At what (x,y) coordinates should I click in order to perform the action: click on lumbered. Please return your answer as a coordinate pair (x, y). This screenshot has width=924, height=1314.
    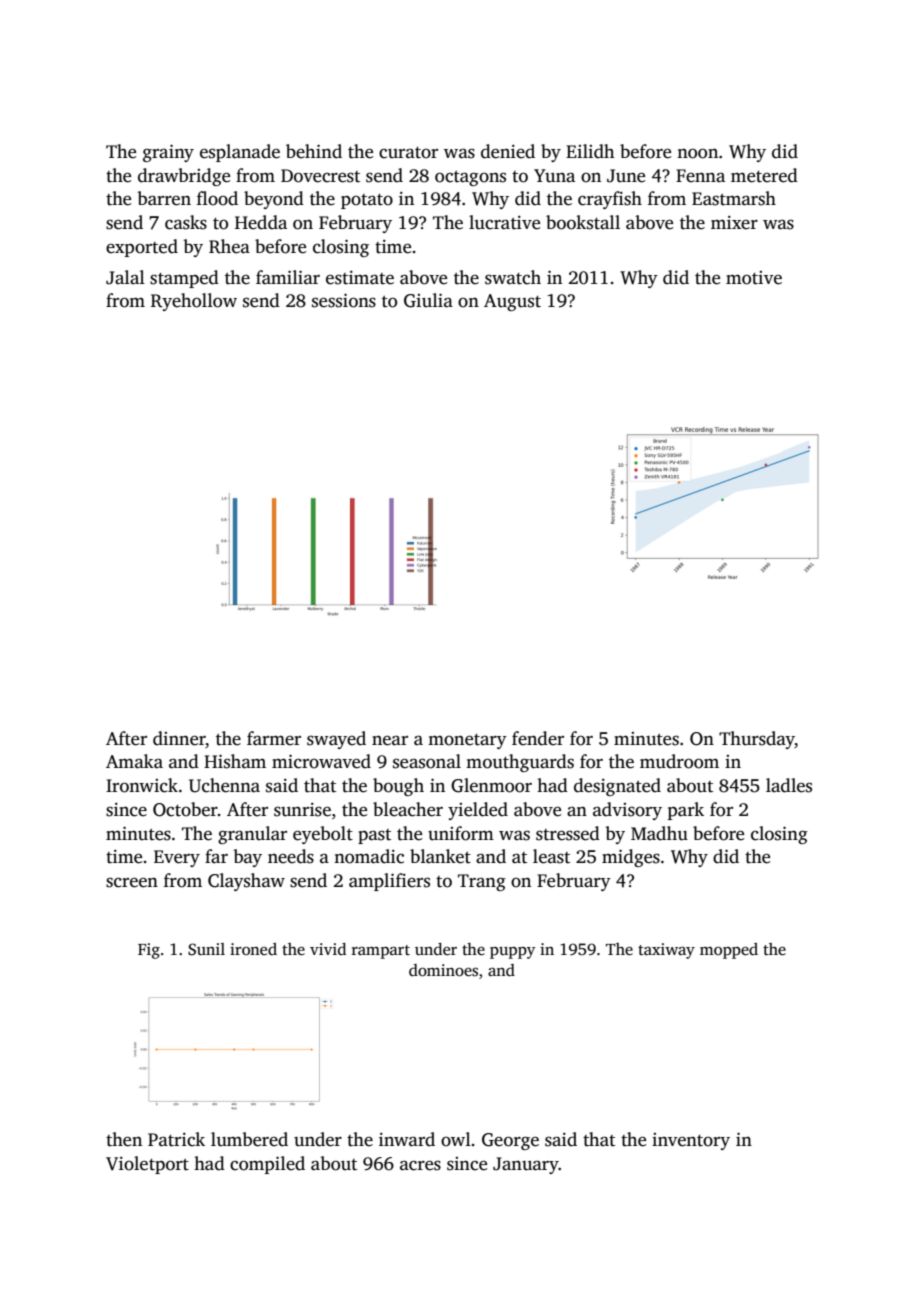
    Looking at the image, I should click on (249, 1139).
